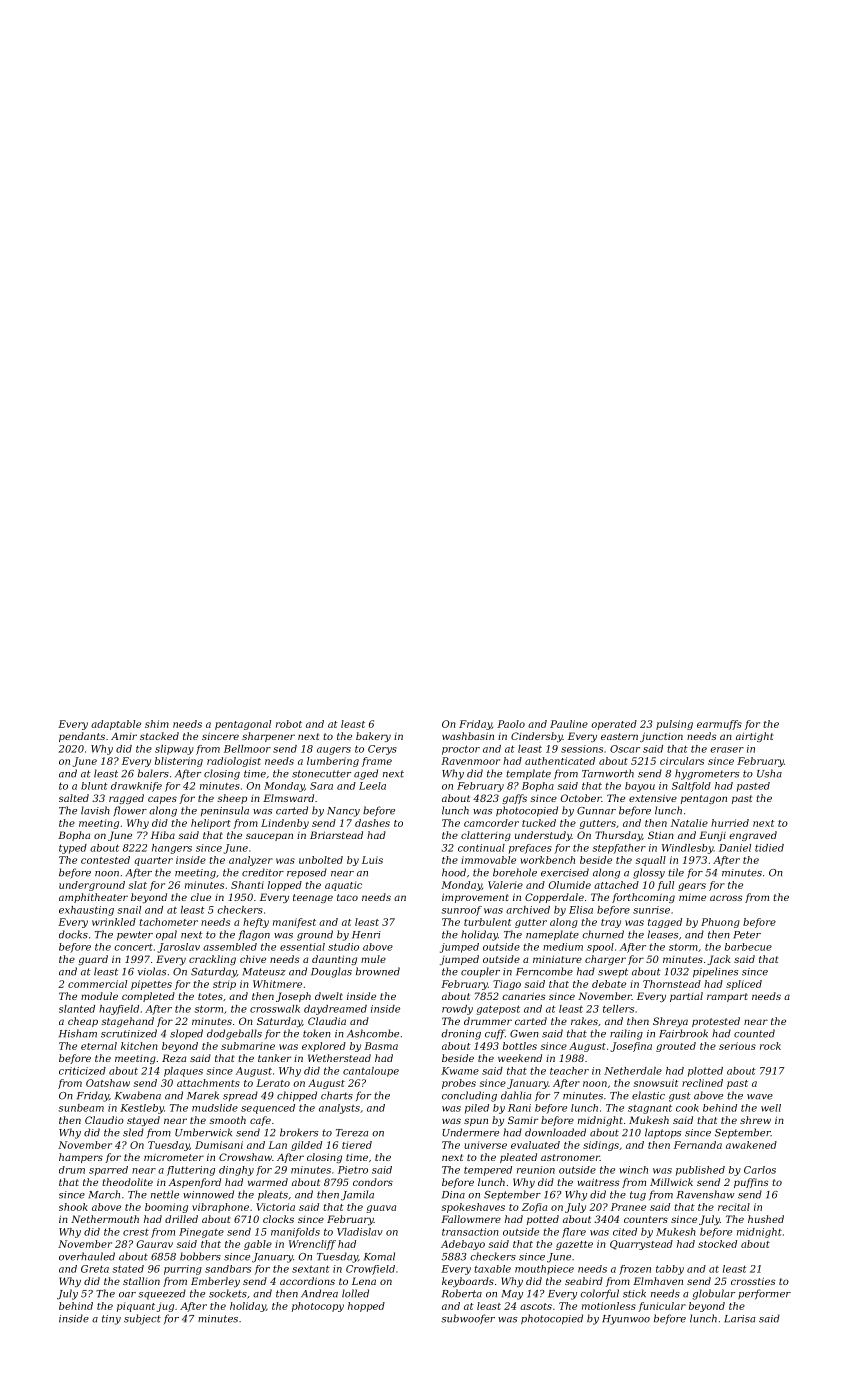  Describe the element at coordinates (582, 749) in the page. I see `sessions` at that location.
